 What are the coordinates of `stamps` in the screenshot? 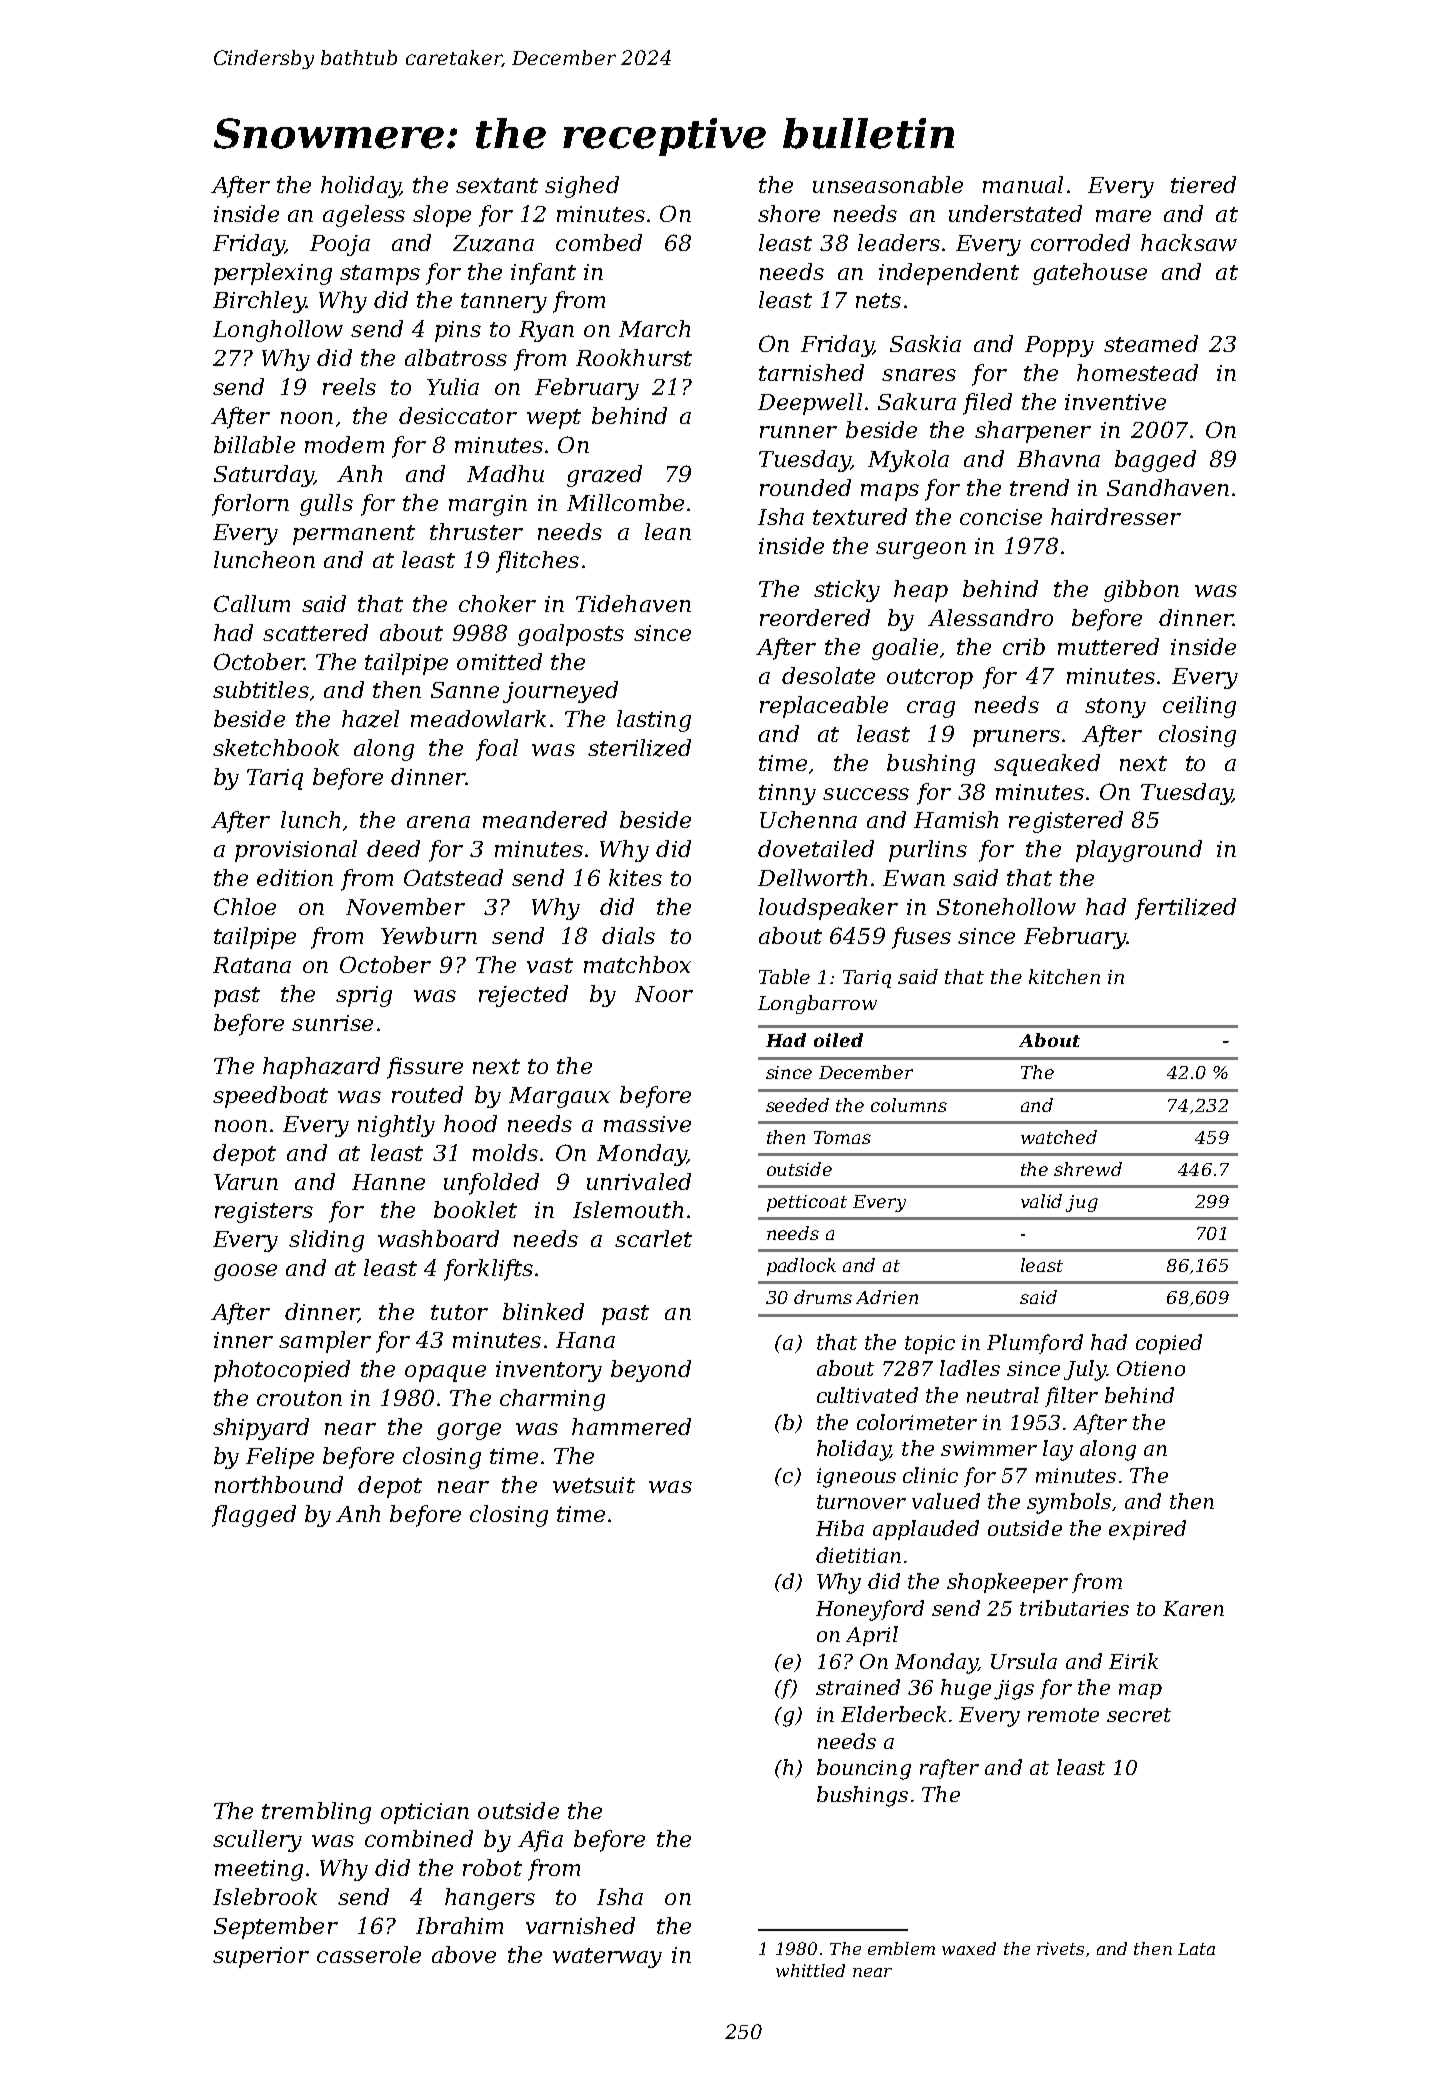 It's located at (380, 275).
